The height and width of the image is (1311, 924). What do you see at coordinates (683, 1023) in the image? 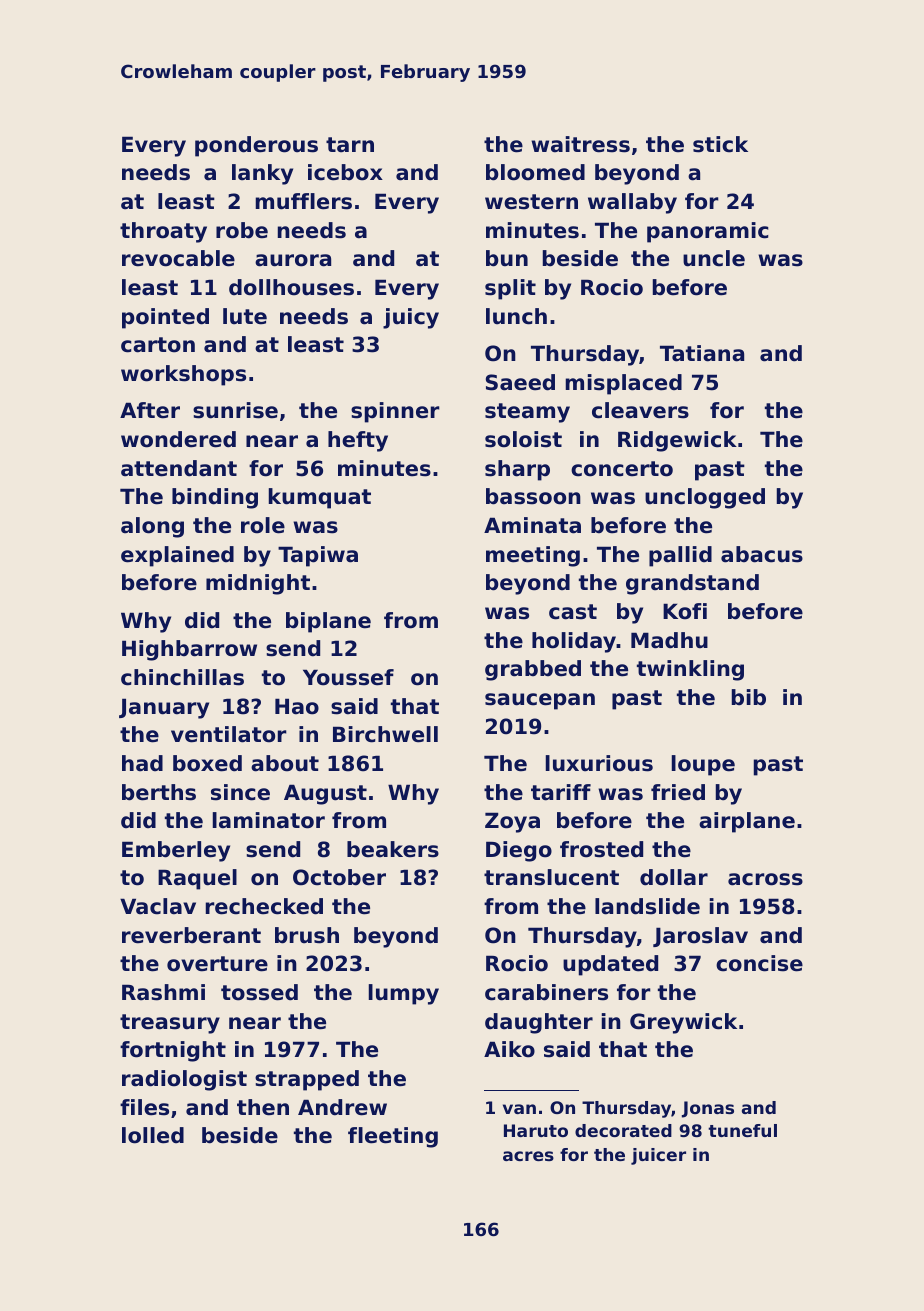
I see `Greywick` at bounding box center [683, 1023].
